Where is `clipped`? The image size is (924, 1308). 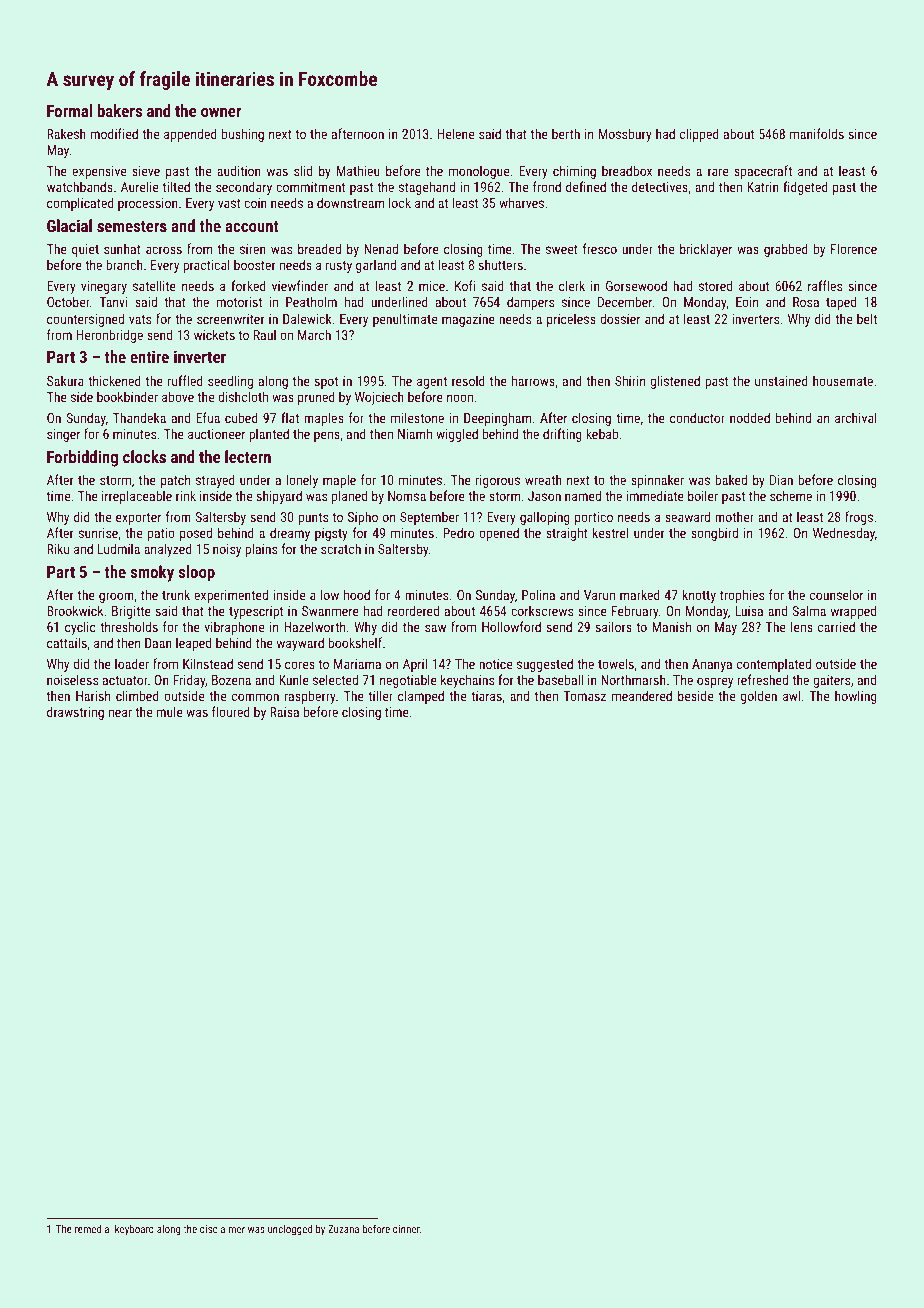
clipped is located at coordinates (699, 135).
